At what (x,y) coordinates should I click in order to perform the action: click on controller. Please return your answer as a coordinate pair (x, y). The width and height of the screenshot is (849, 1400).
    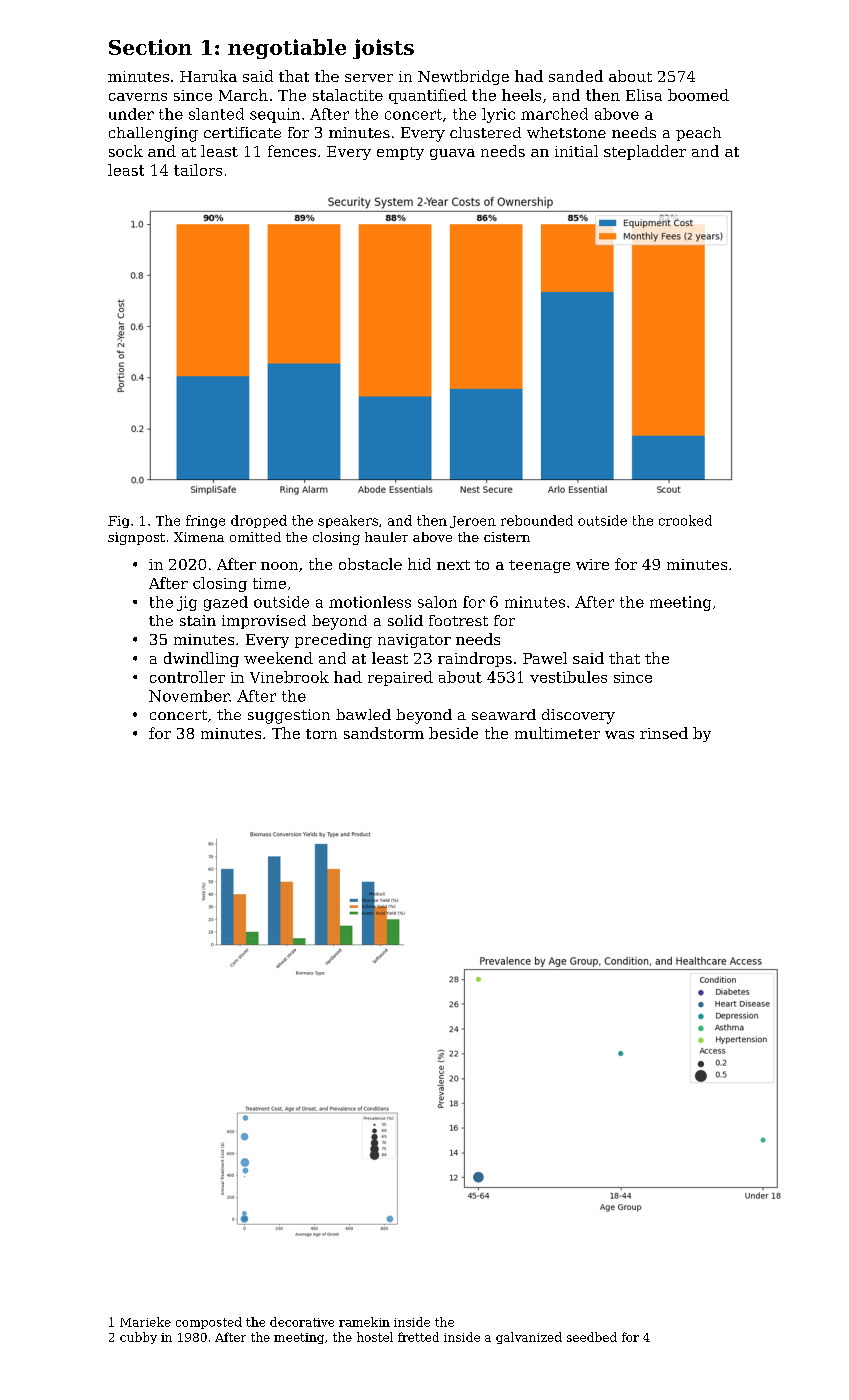
    Looking at the image, I should click on (187, 677).
